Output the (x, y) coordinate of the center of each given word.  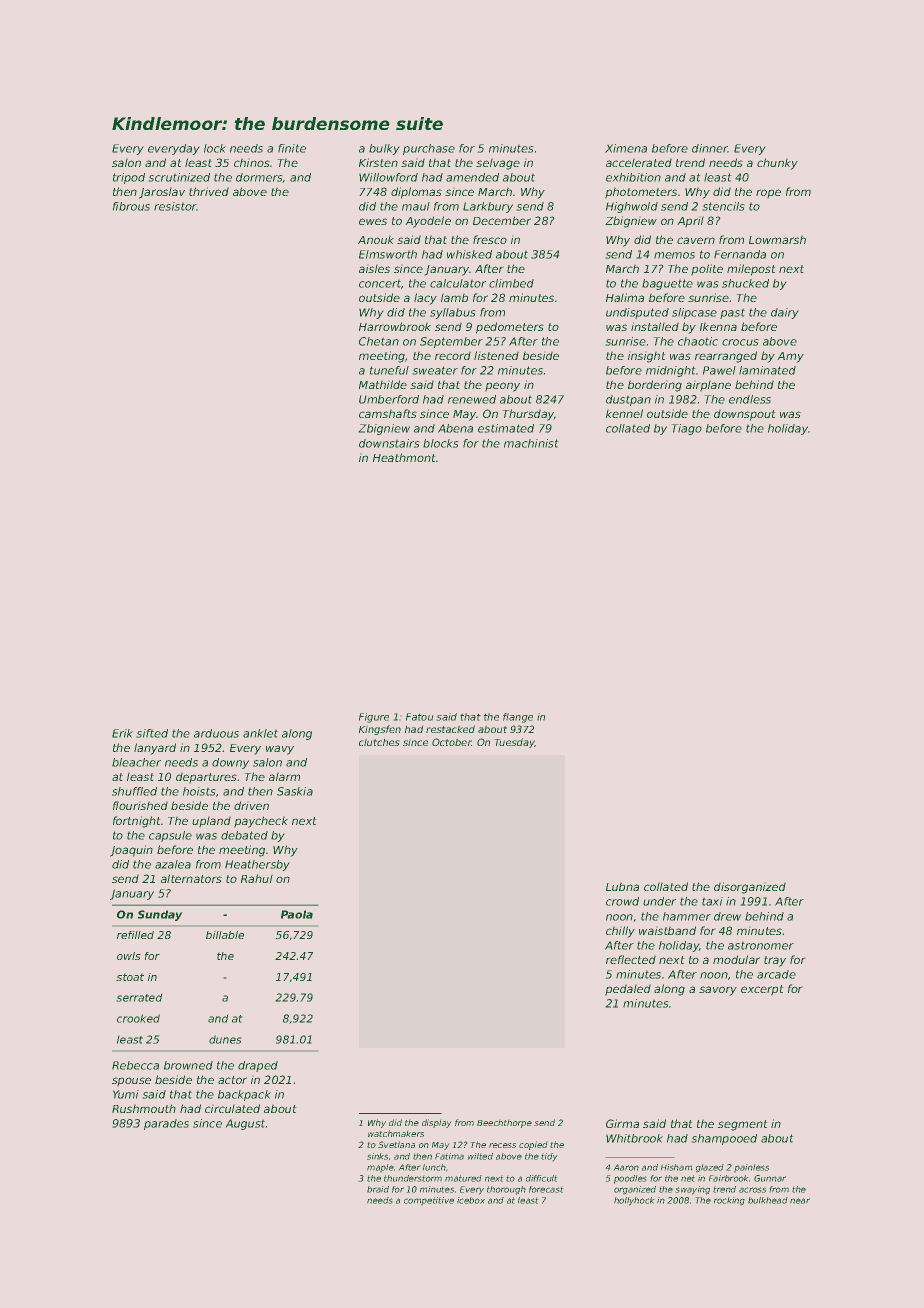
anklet (260, 733)
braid (378, 1189)
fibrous (131, 206)
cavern (696, 240)
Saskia (295, 791)
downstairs (389, 443)
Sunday (160, 915)
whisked (469, 254)
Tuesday (515, 743)
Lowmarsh (777, 240)
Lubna (622, 887)
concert (380, 284)
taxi (712, 901)
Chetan (379, 341)
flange (518, 718)
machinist (531, 443)
